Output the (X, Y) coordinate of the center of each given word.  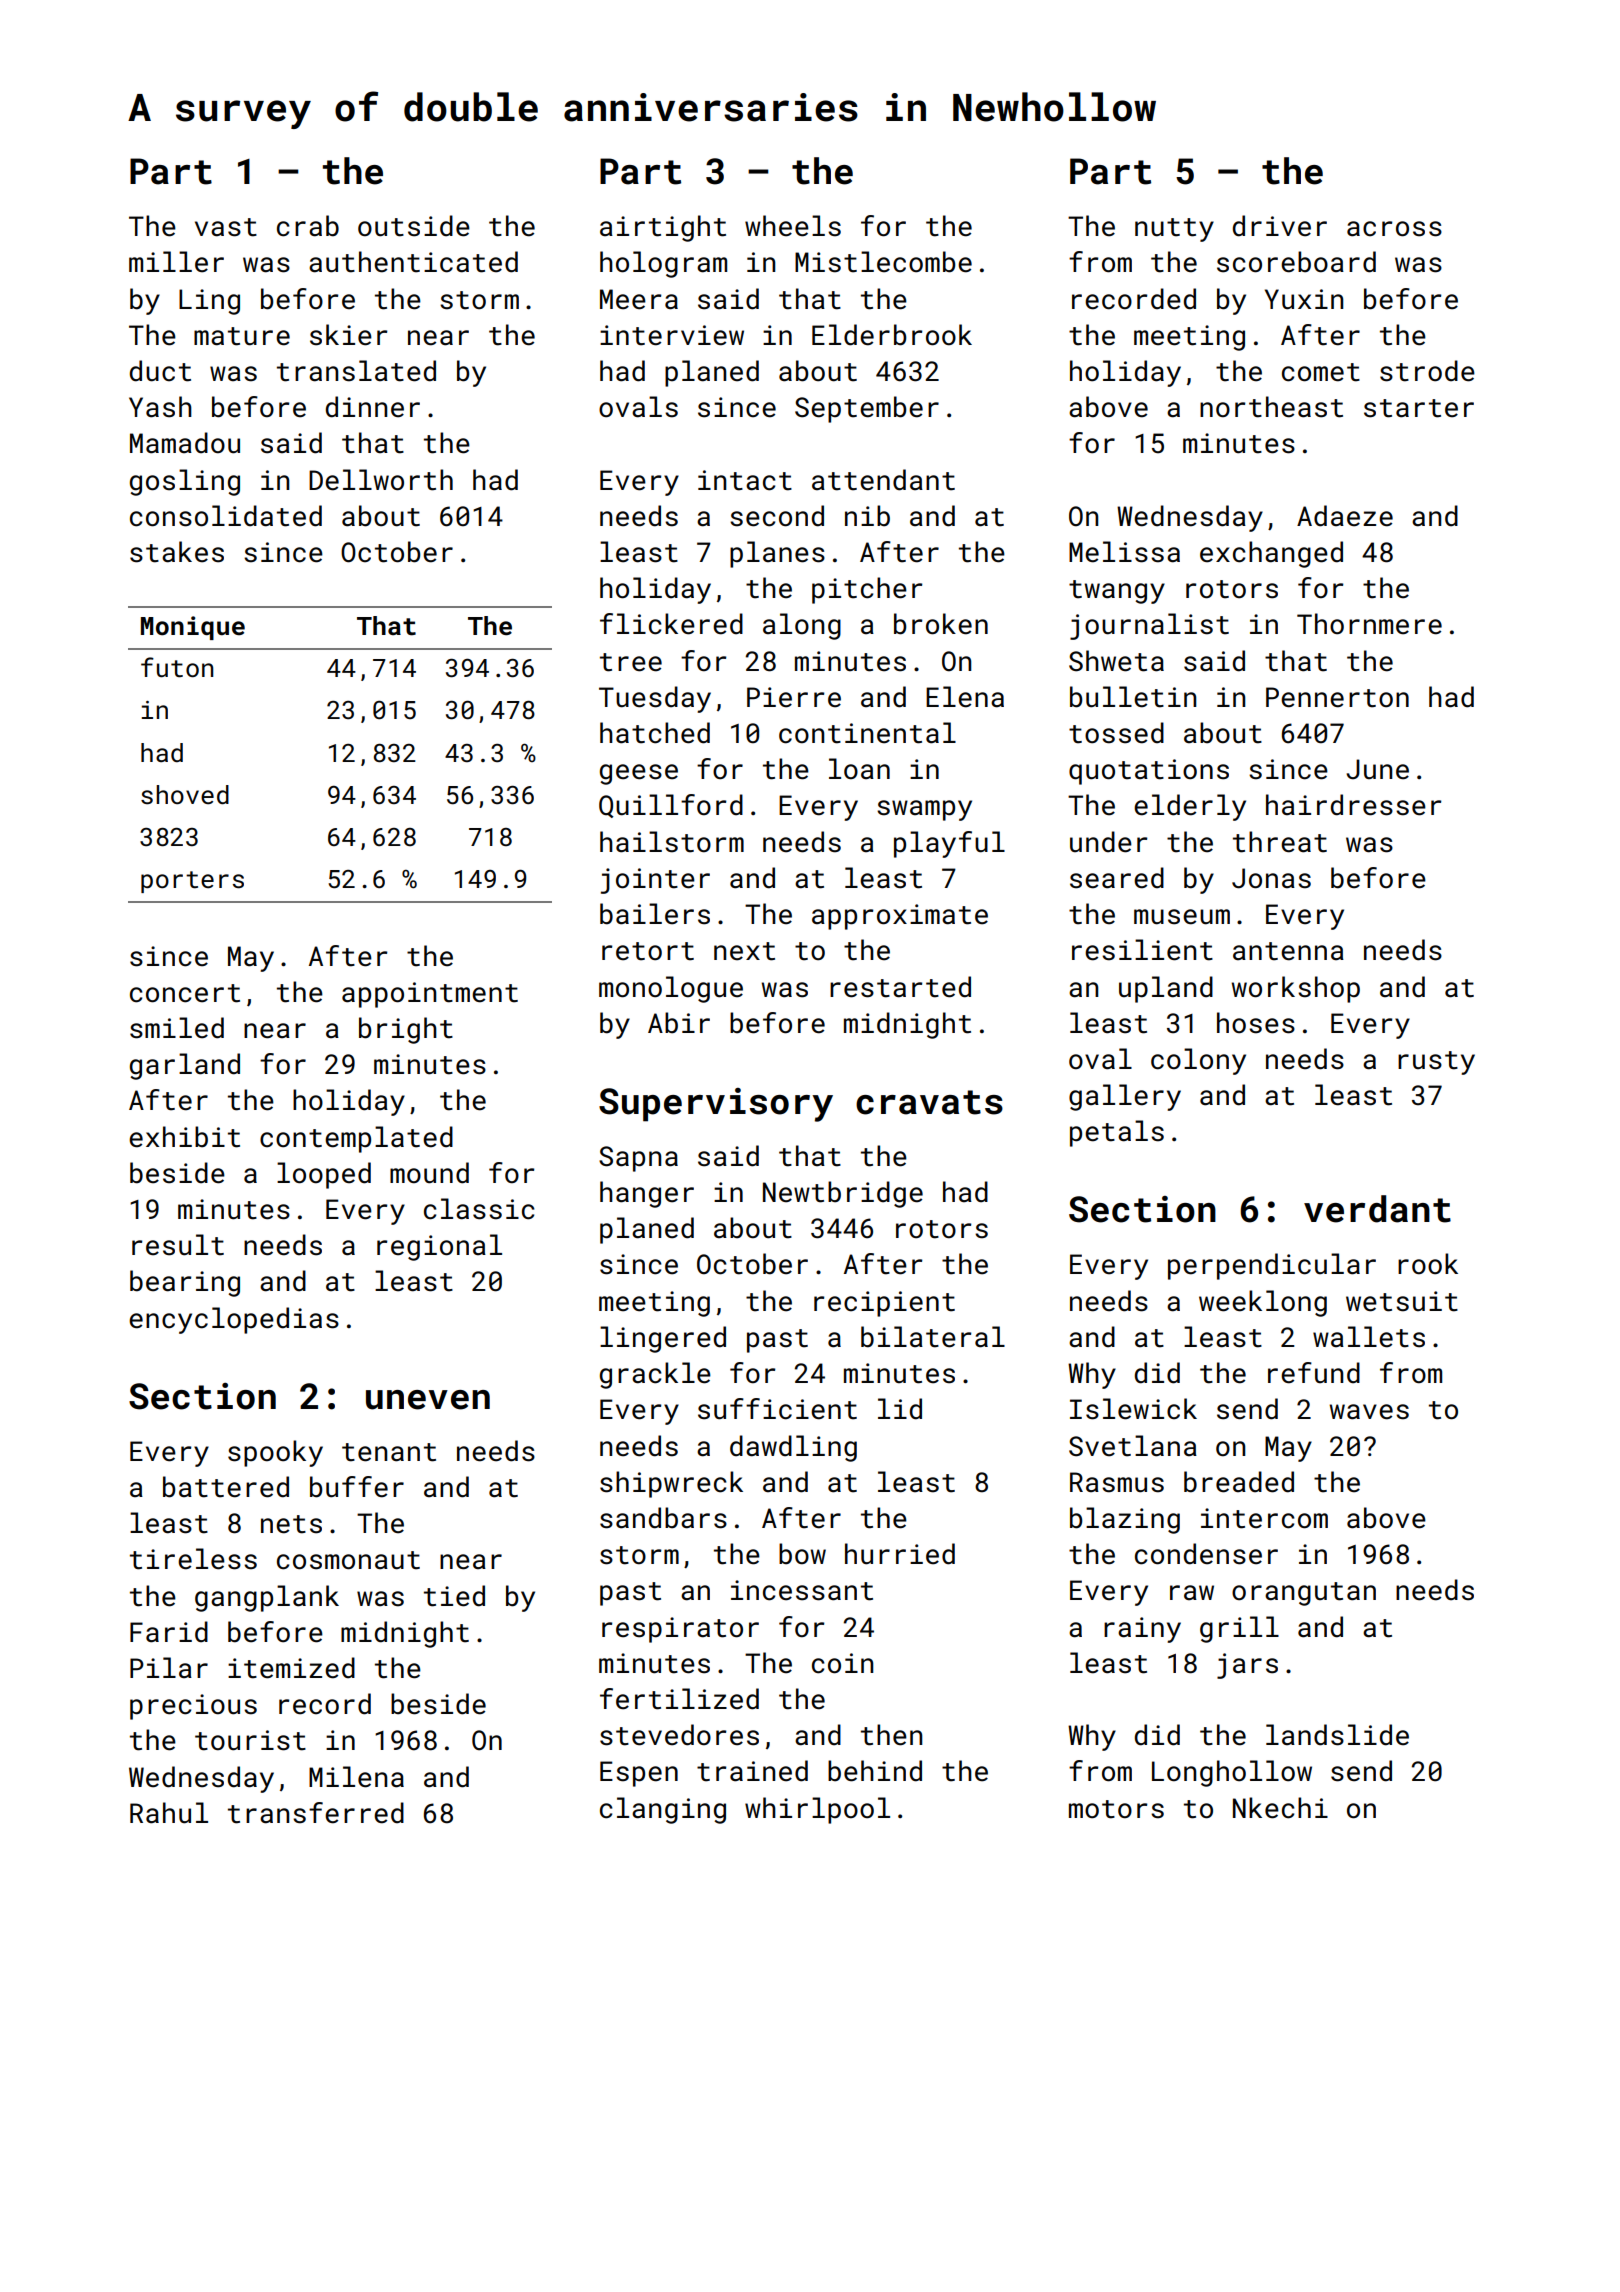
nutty (1174, 230)
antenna (1288, 951)
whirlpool (817, 1810)
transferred (316, 1813)
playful (949, 844)
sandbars (663, 1518)
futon (177, 667)
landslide (1337, 1735)
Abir (679, 1023)
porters (192, 882)
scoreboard (1296, 262)
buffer (357, 1487)
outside (414, 226)
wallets (1369, 1337)
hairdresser (1353, 805)
